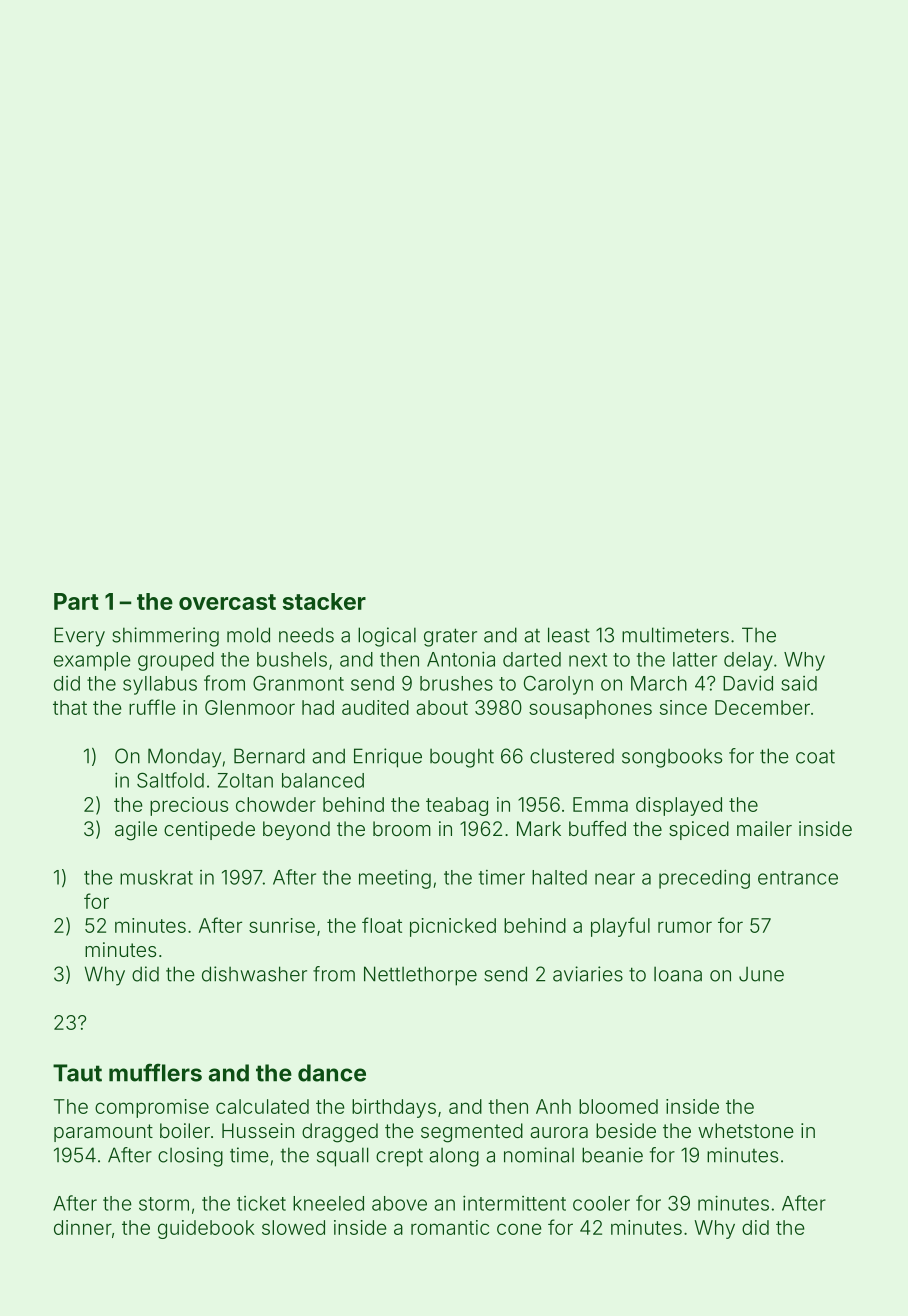 The width and height of the screenshot is (908, 1316). What do you see at coordinates (324, 601) in the screenshot?
I see `stacker` at bounding box center [324, 601].
